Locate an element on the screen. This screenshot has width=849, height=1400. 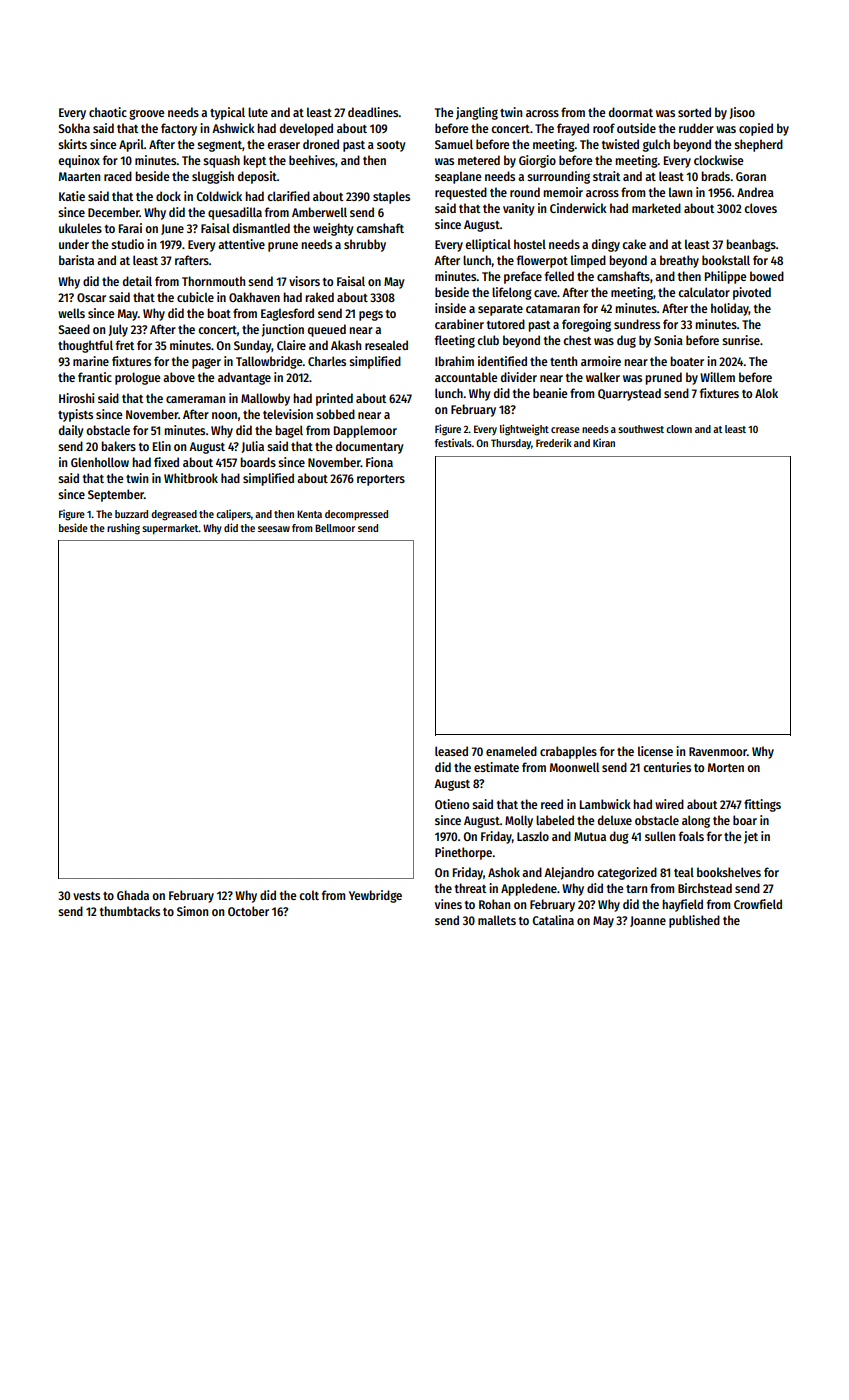
October is located at coordinates (248, 911).
